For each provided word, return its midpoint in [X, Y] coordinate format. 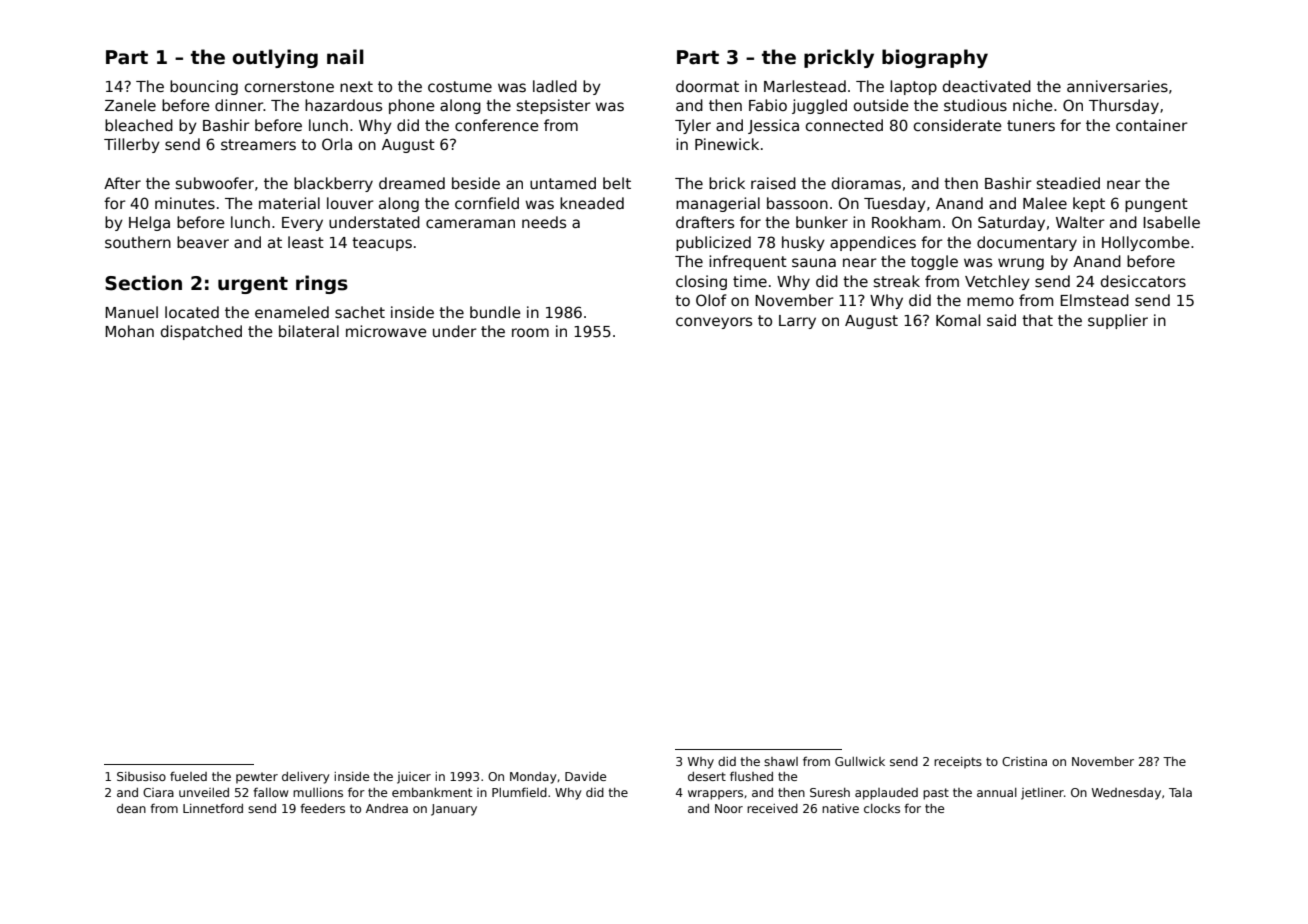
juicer [414, 778]
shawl [781, 761]
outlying [275, 58]
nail [345, 57]
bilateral [309, 331]
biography [935, 58]
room [530, 332]
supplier [1118, 321]
